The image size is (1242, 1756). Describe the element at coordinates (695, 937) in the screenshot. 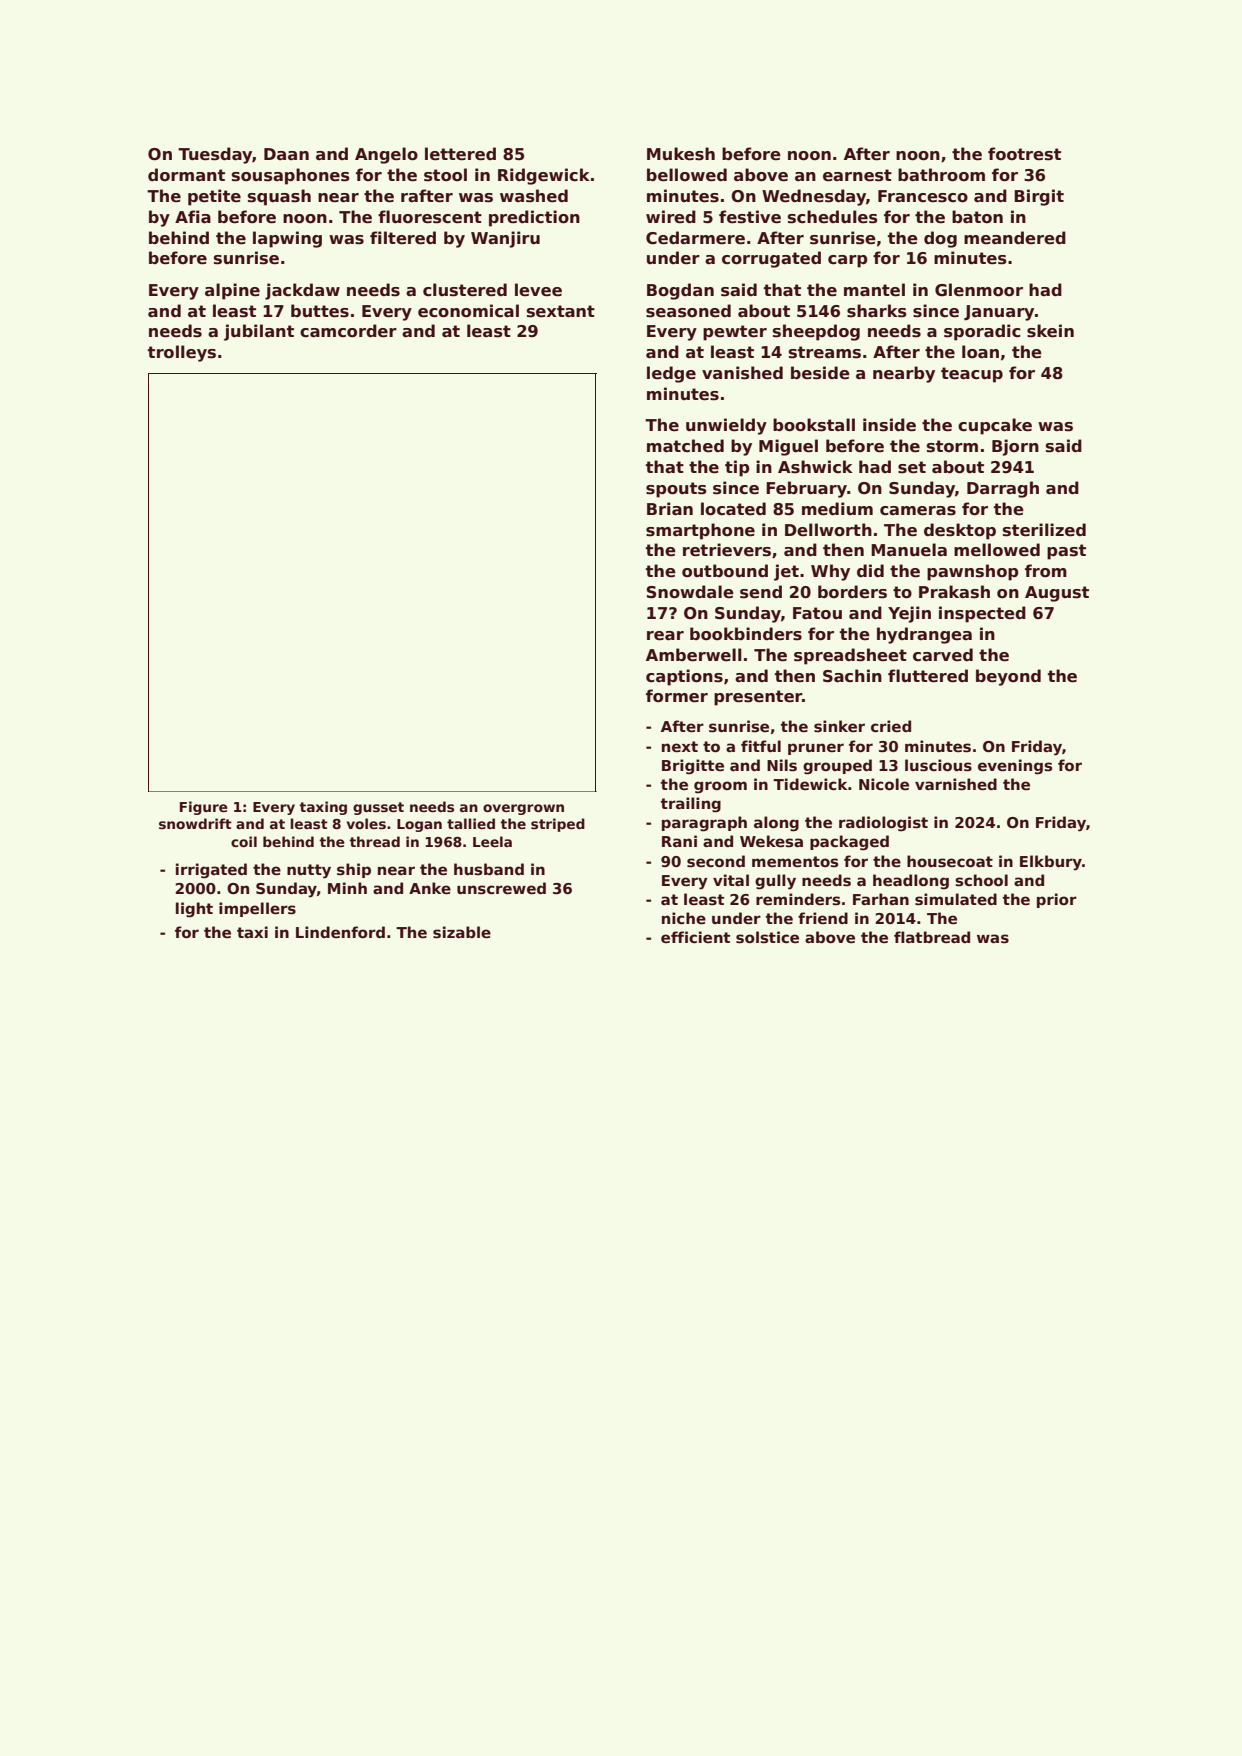

I see `efficient` at that location.
